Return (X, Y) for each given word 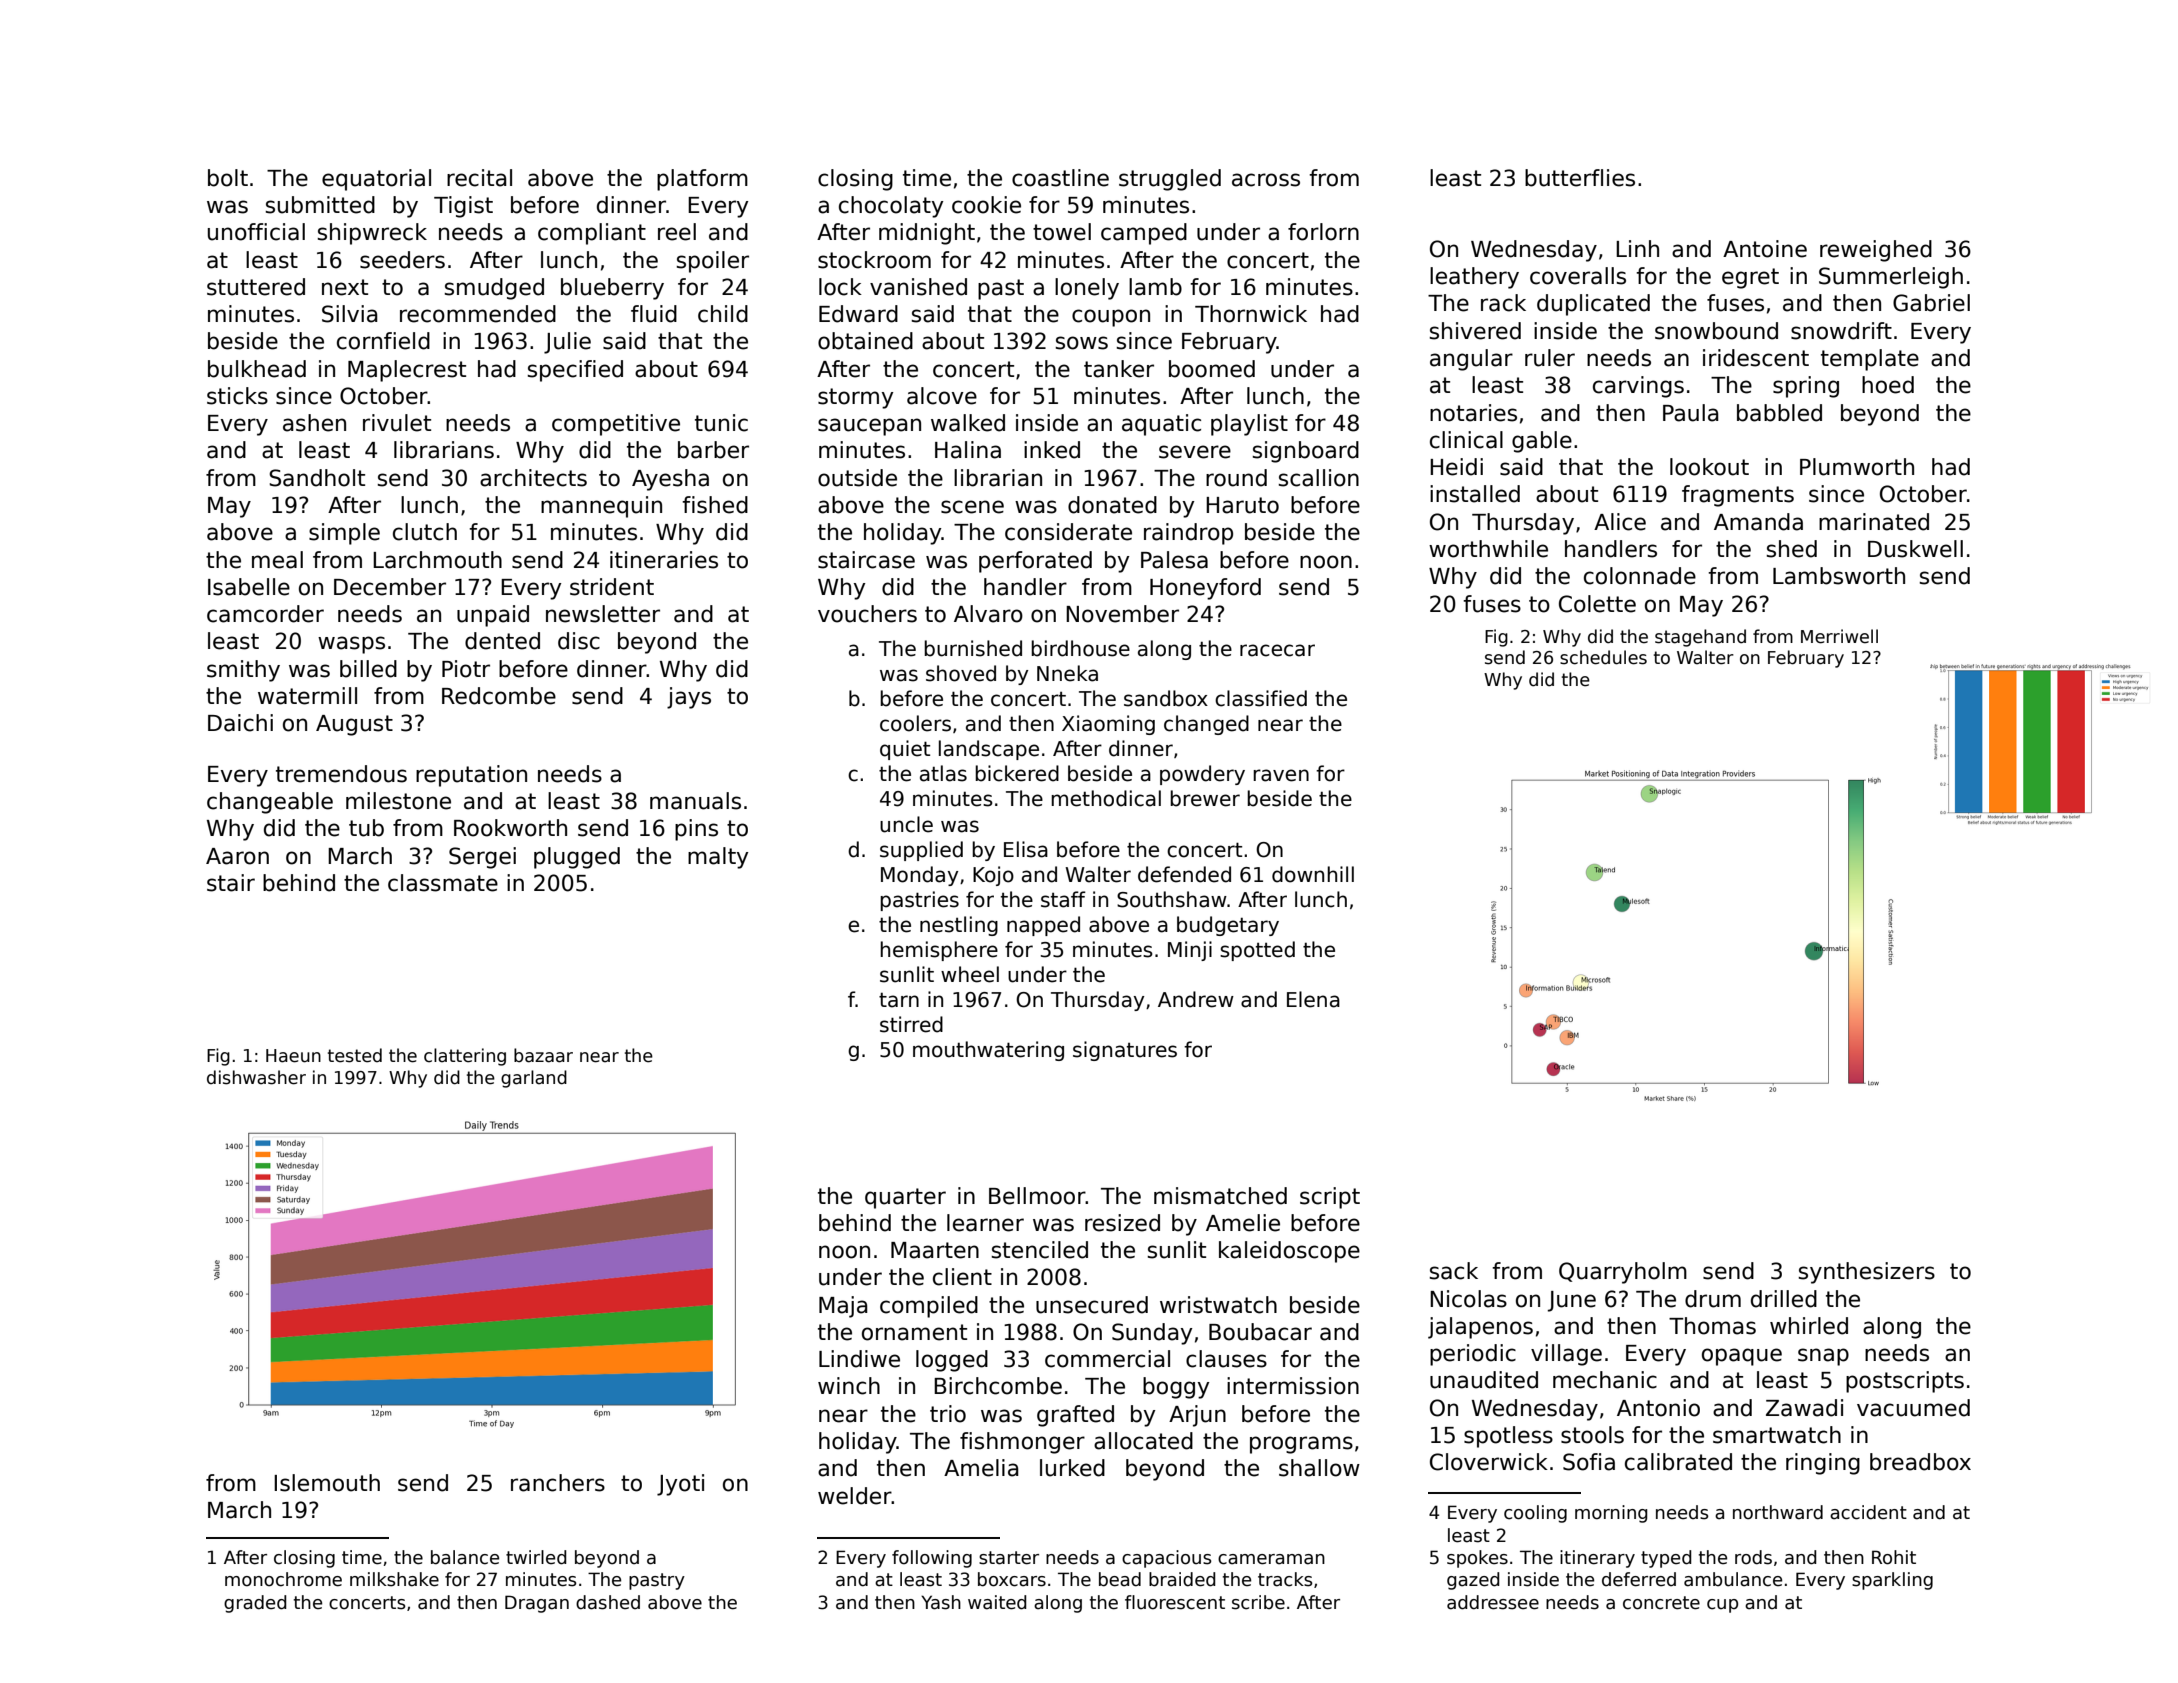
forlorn (1323, 232)
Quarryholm (1623, 1273)
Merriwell (1839, 636)
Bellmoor (1037, 1196)
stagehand (1700, 638)
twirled (536, 1557)
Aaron (237, 856)
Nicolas (1468, 1299)
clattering (465, 1057)
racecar (1277, 650)
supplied (921, 851)
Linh (1637, 248)
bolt (228, 178)
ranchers (558, 1483)
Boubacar (1260, 1332)
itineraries (664, 560)
